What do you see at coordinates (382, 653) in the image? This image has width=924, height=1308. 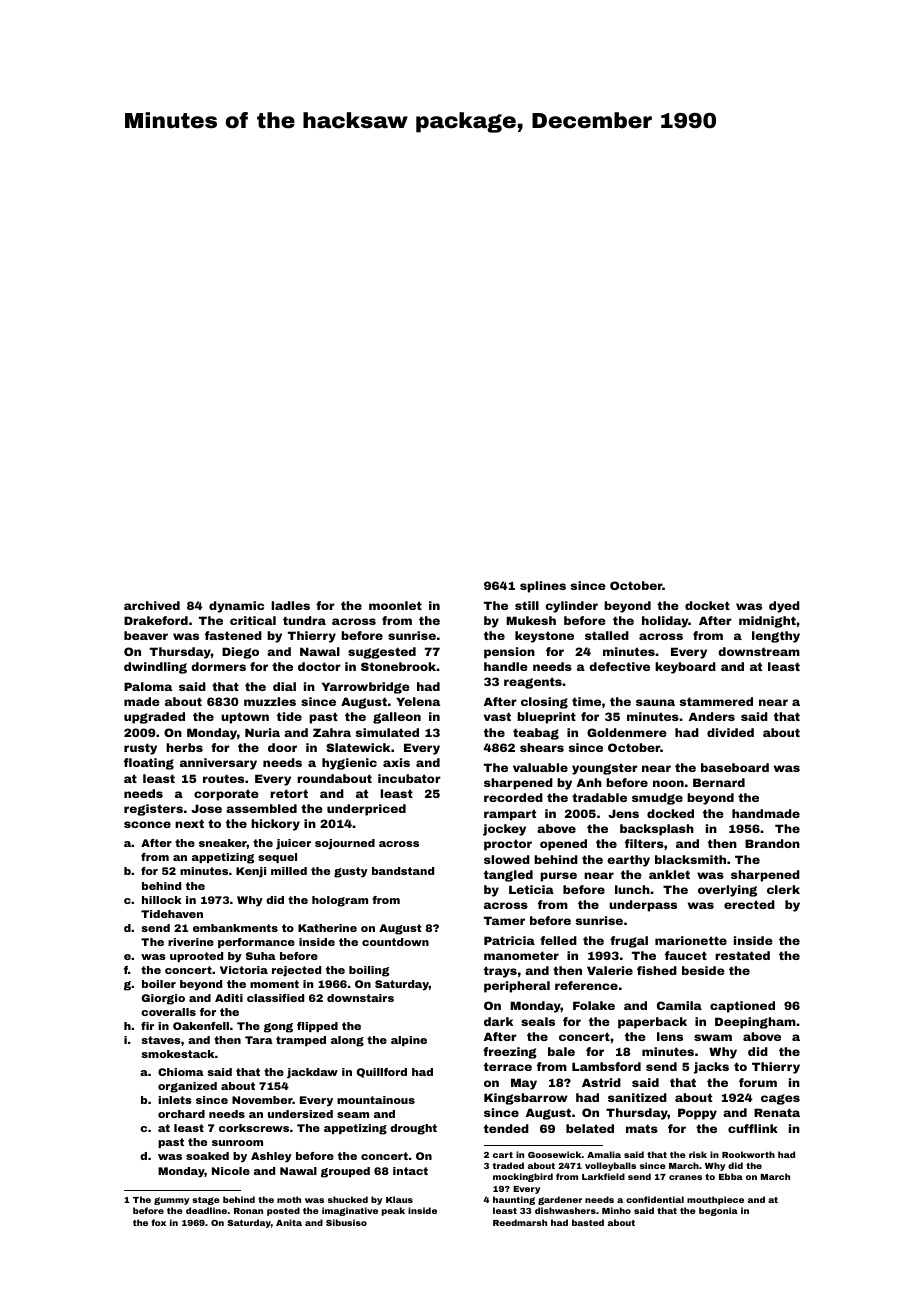 I see `suggested` at bounding box center [382, 653].
